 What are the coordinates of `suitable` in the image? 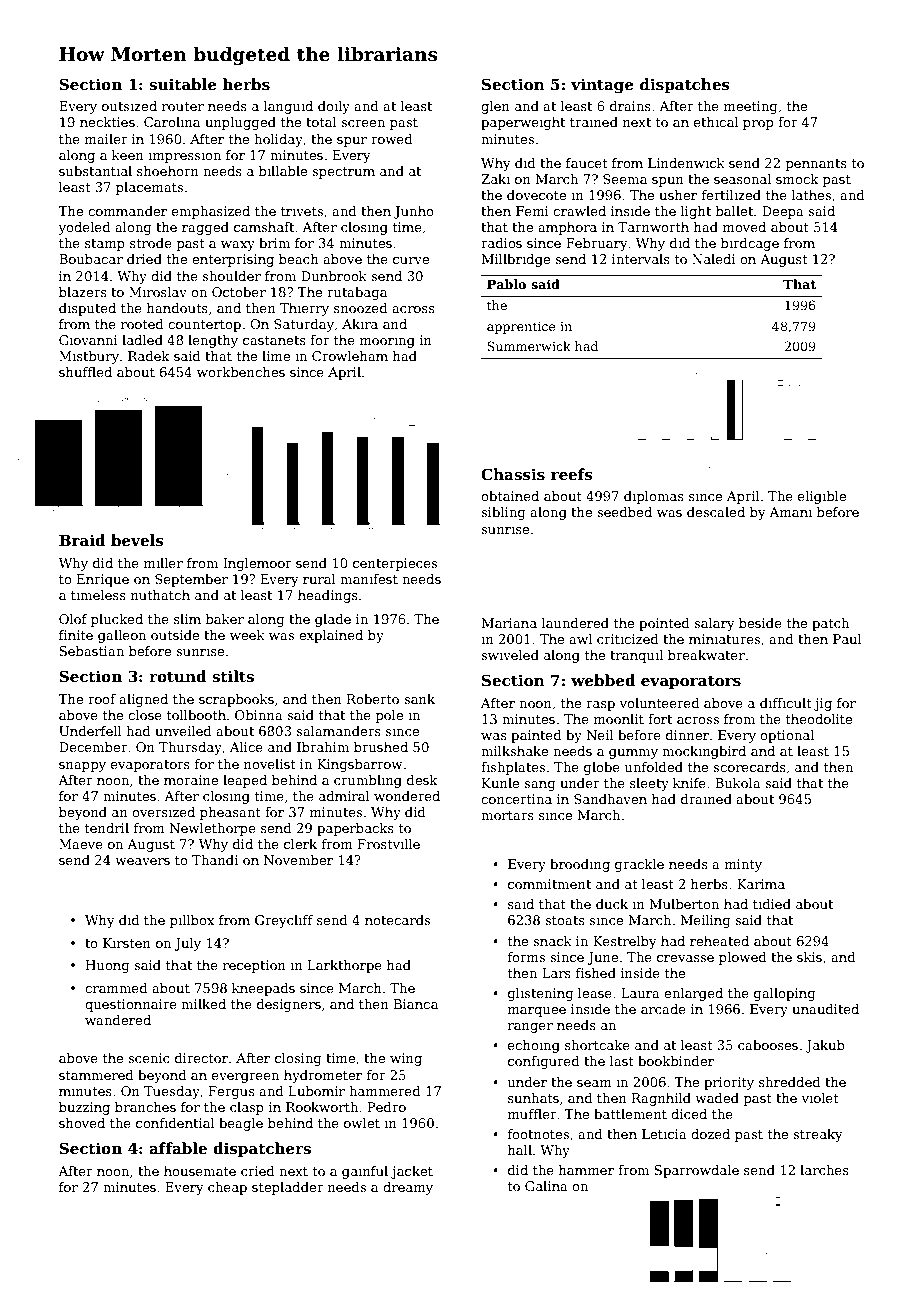 It's located at (183, 84).
